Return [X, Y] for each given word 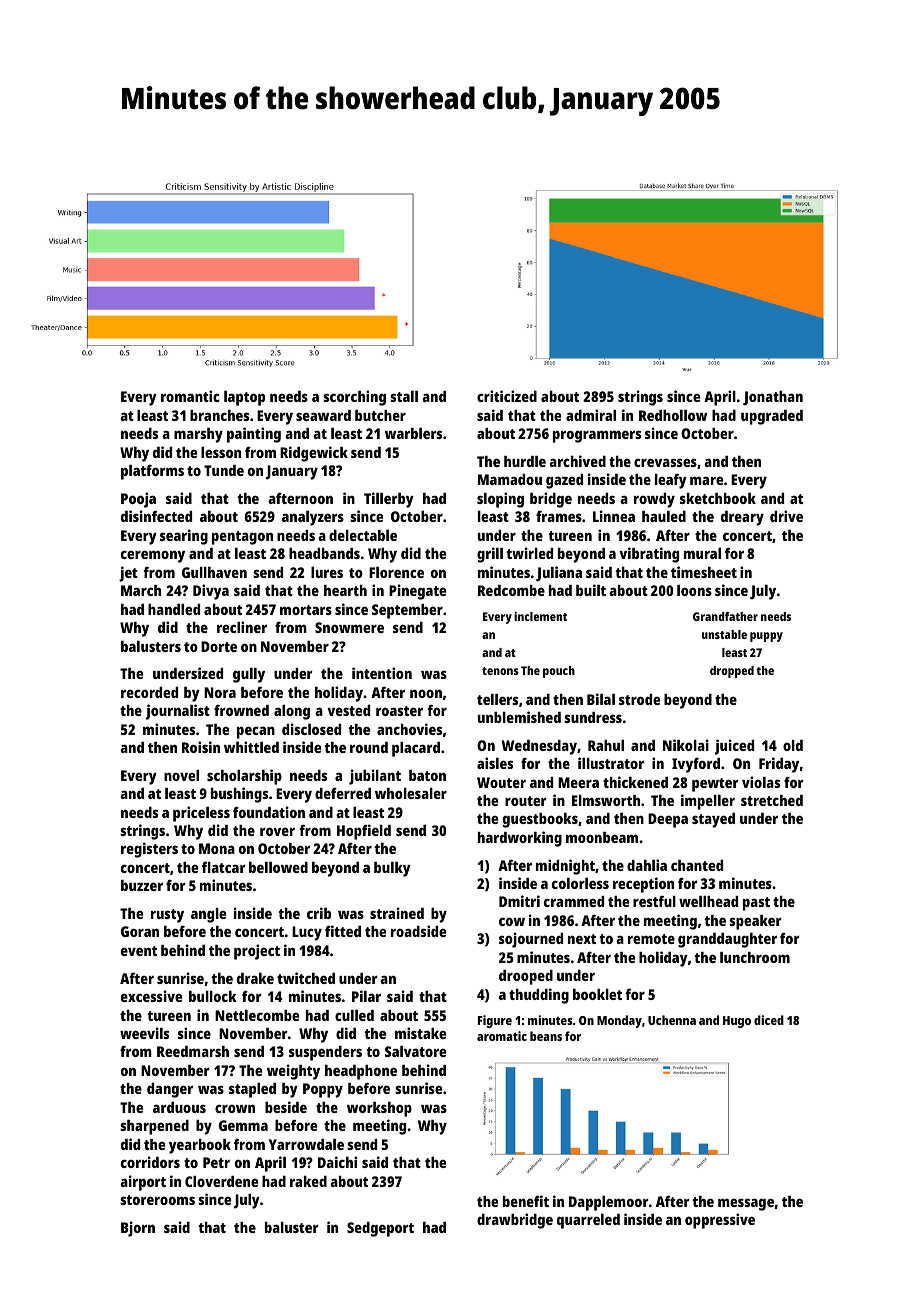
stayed [713, 820]
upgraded [772, 417]
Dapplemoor [609, 1203]
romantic [190, 396]
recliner [242, 627]
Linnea [614, 516]
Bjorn [138, 1229]
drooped [526, 977]
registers [149, 850]
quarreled [588, 1221]
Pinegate [417, 592]
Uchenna [672, 1020]
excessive [151, 996]
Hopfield [364, 832]
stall [404, 396]
